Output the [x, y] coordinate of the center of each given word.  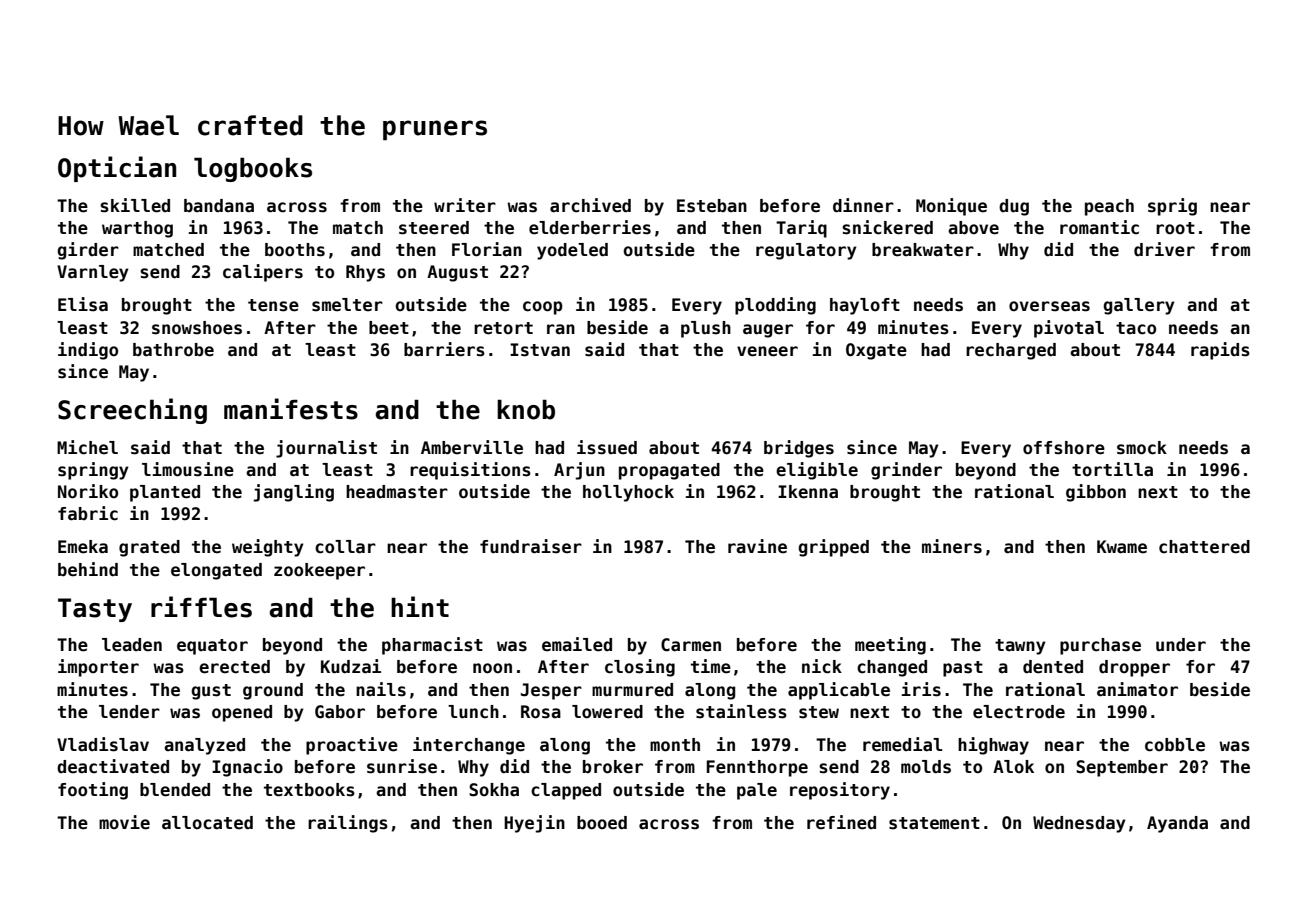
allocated [207, 823]
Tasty [95, 610]
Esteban [712, 206]
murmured [632, 690]
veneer [767, 351]
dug [1014, 207]
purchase [1100, 646]
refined [841, 822]
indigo [88, 351]
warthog [137, 229]
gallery [1139, 306]
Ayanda [1177, 824]
